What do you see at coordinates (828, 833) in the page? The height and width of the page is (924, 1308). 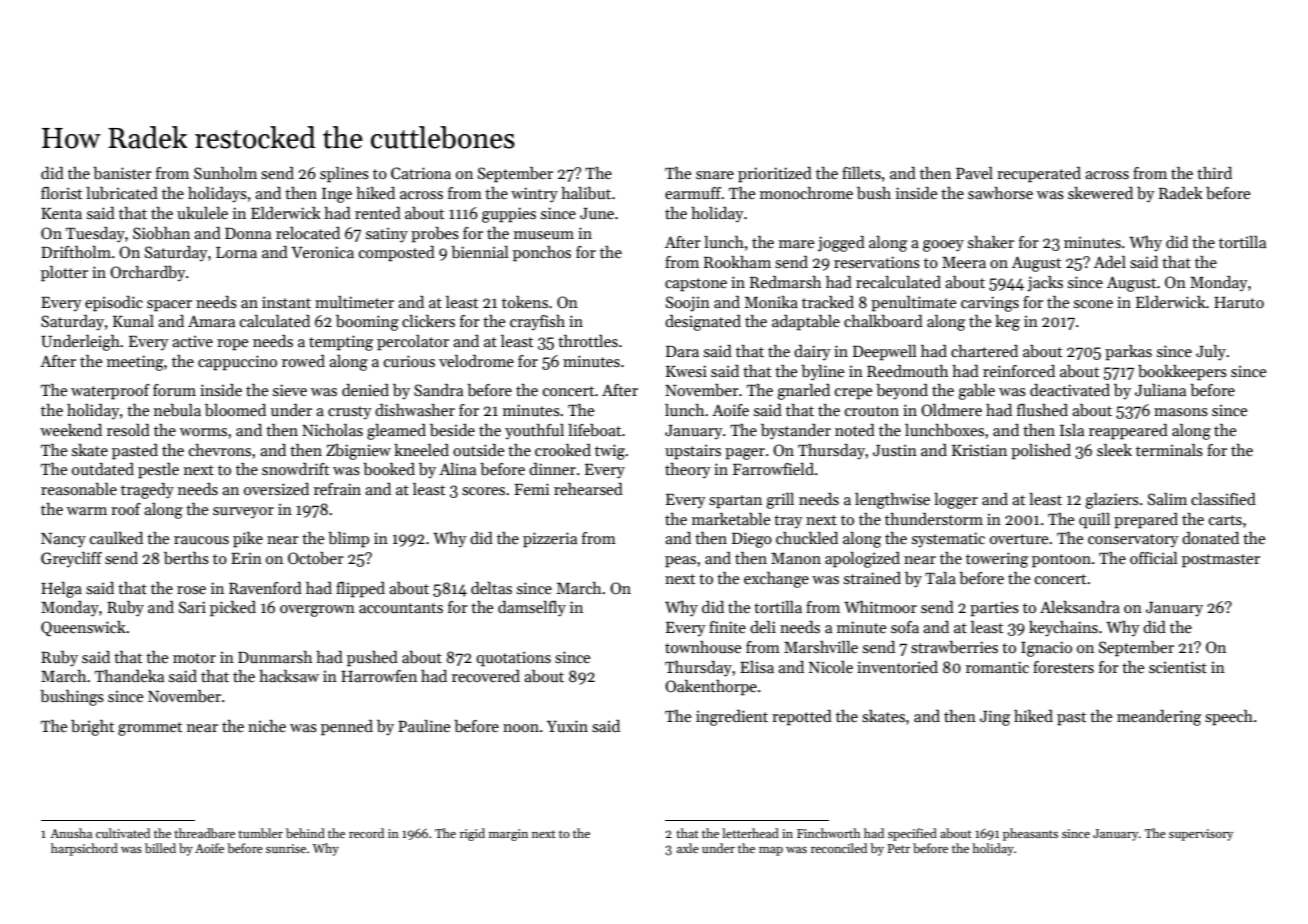 I see `Finchworth` at bounding box center [828, 833].
